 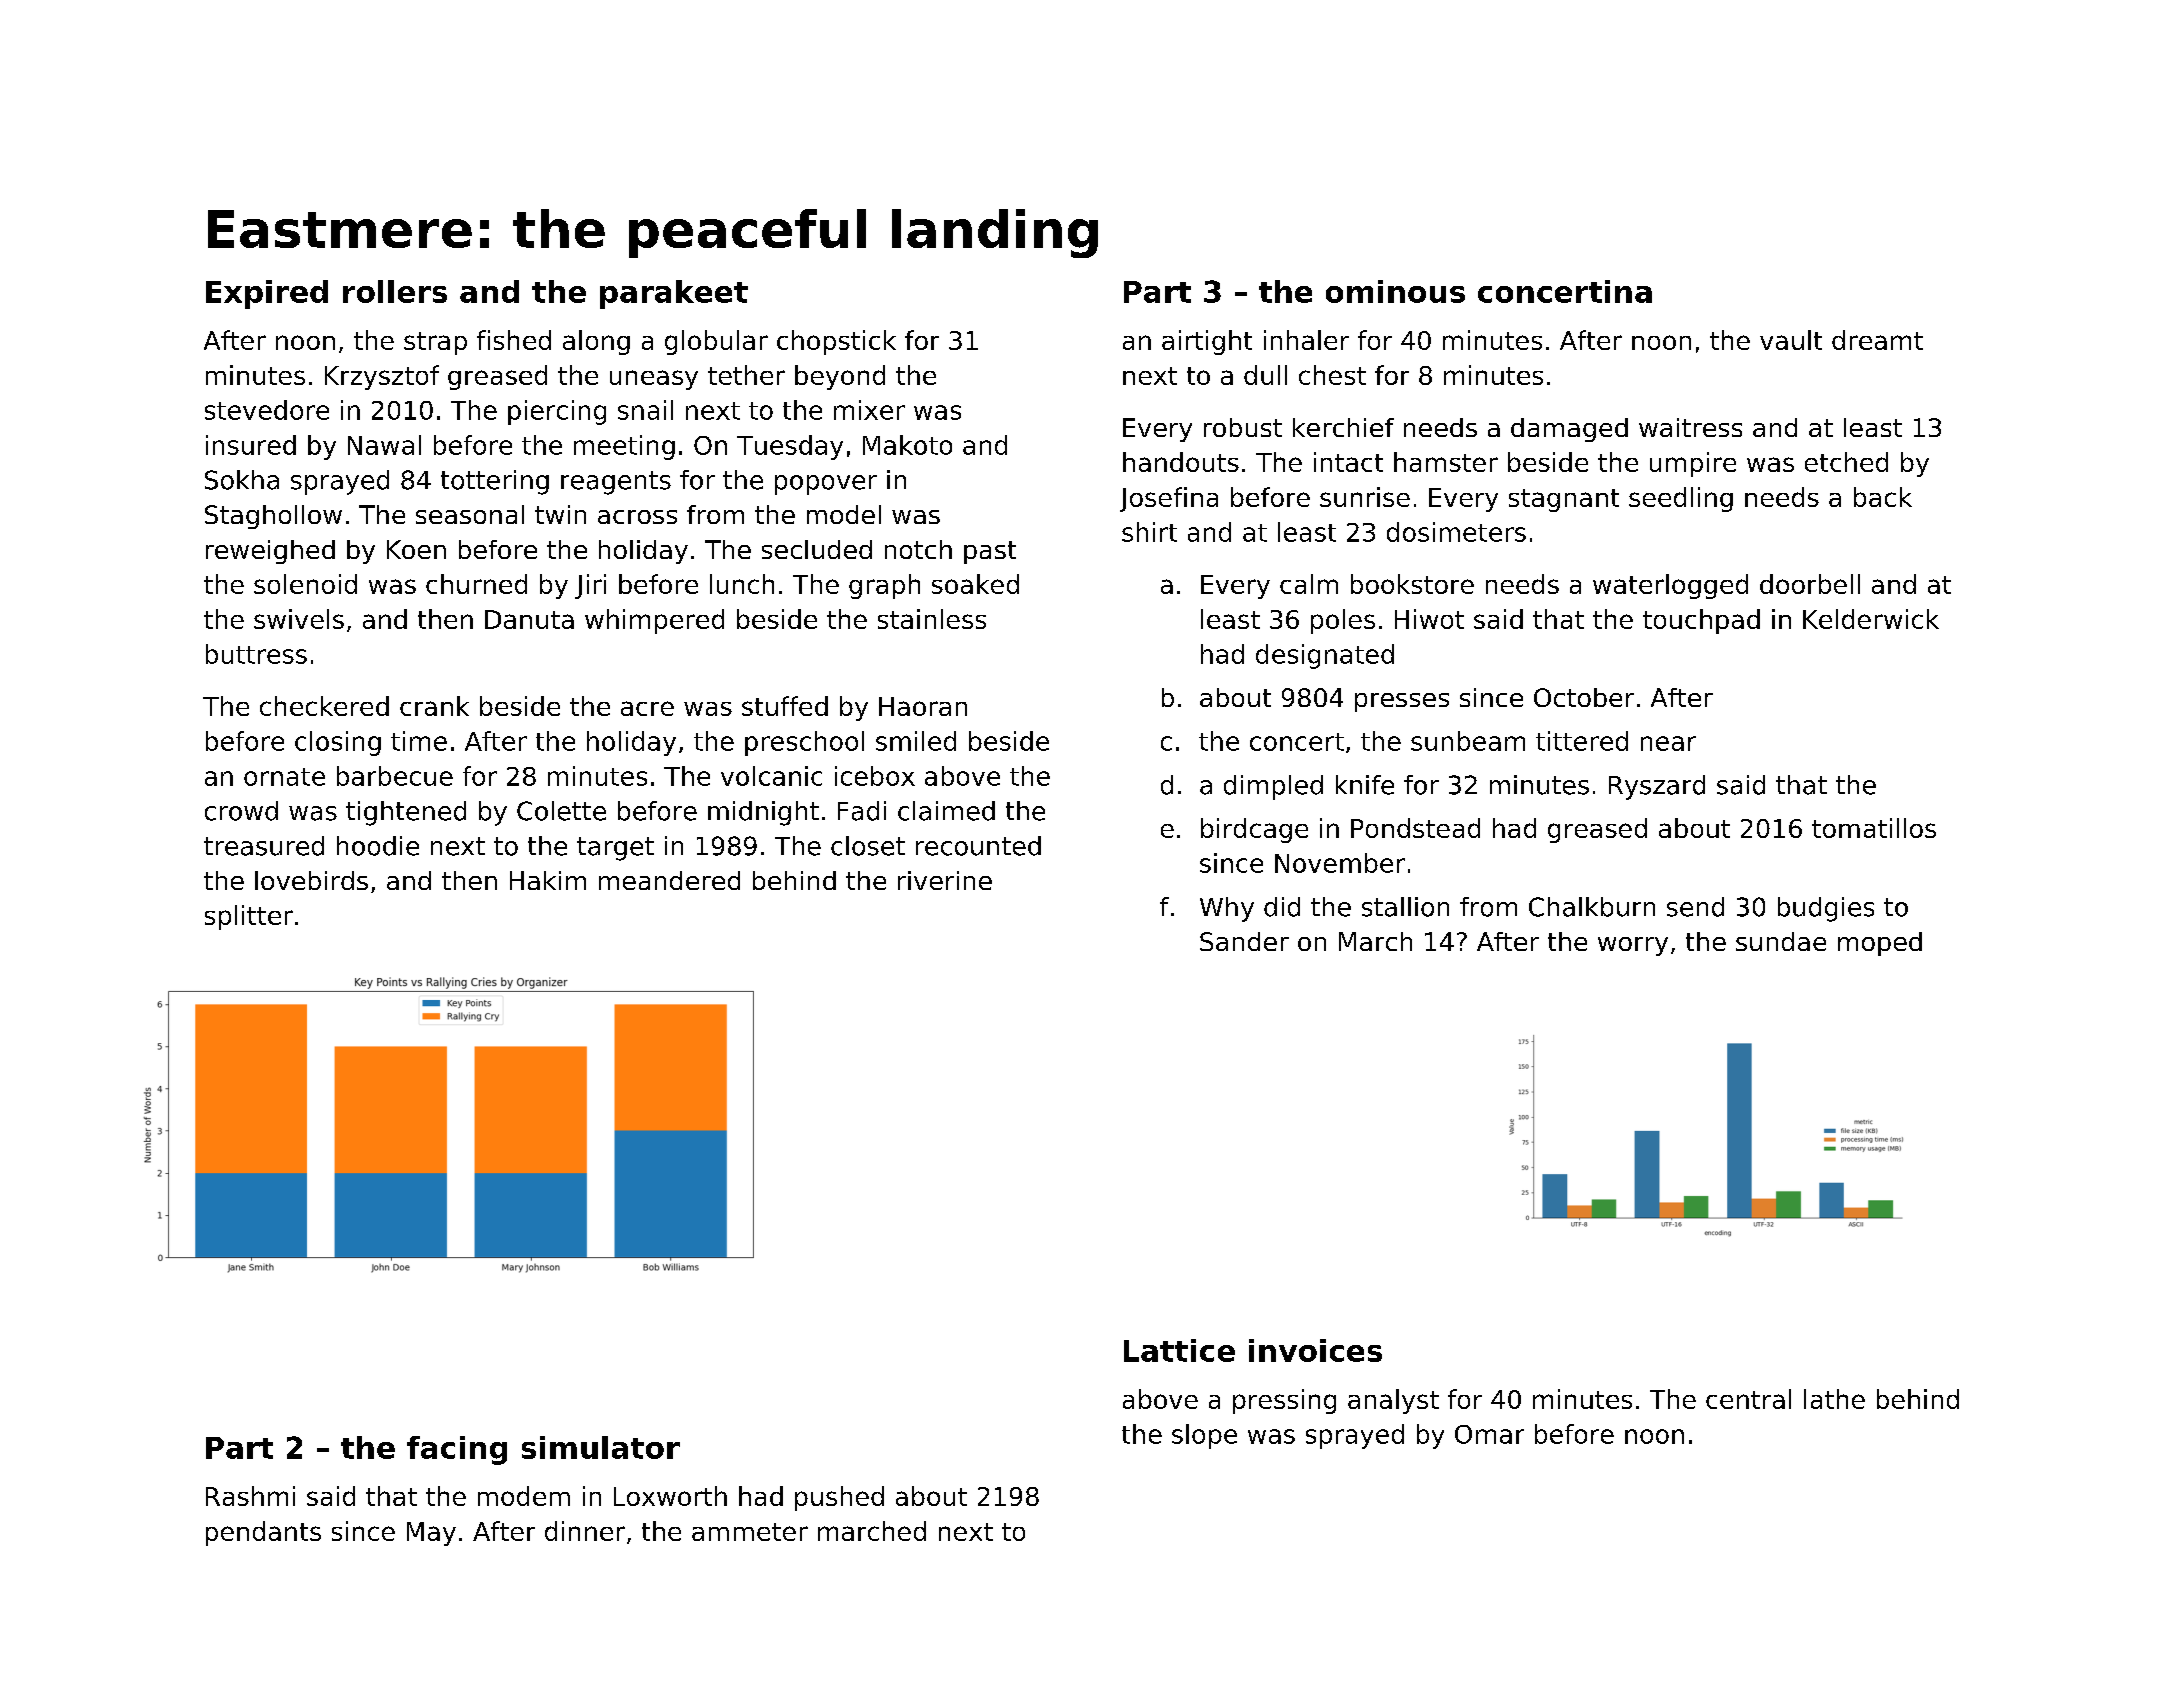 I want to click on Lattice, so click(x=1179, y=1350).
